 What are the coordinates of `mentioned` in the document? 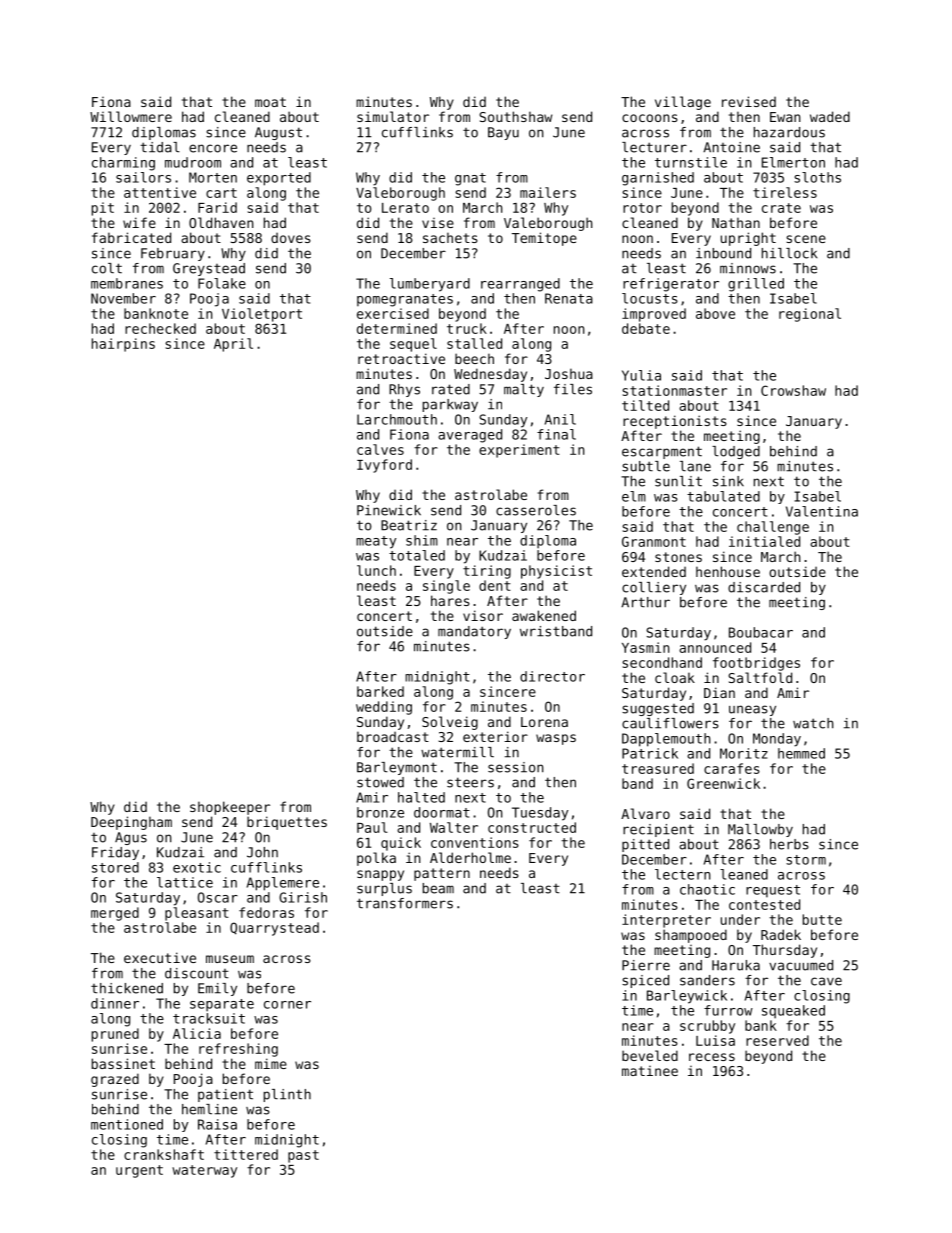 It's located at (127, 1124).
